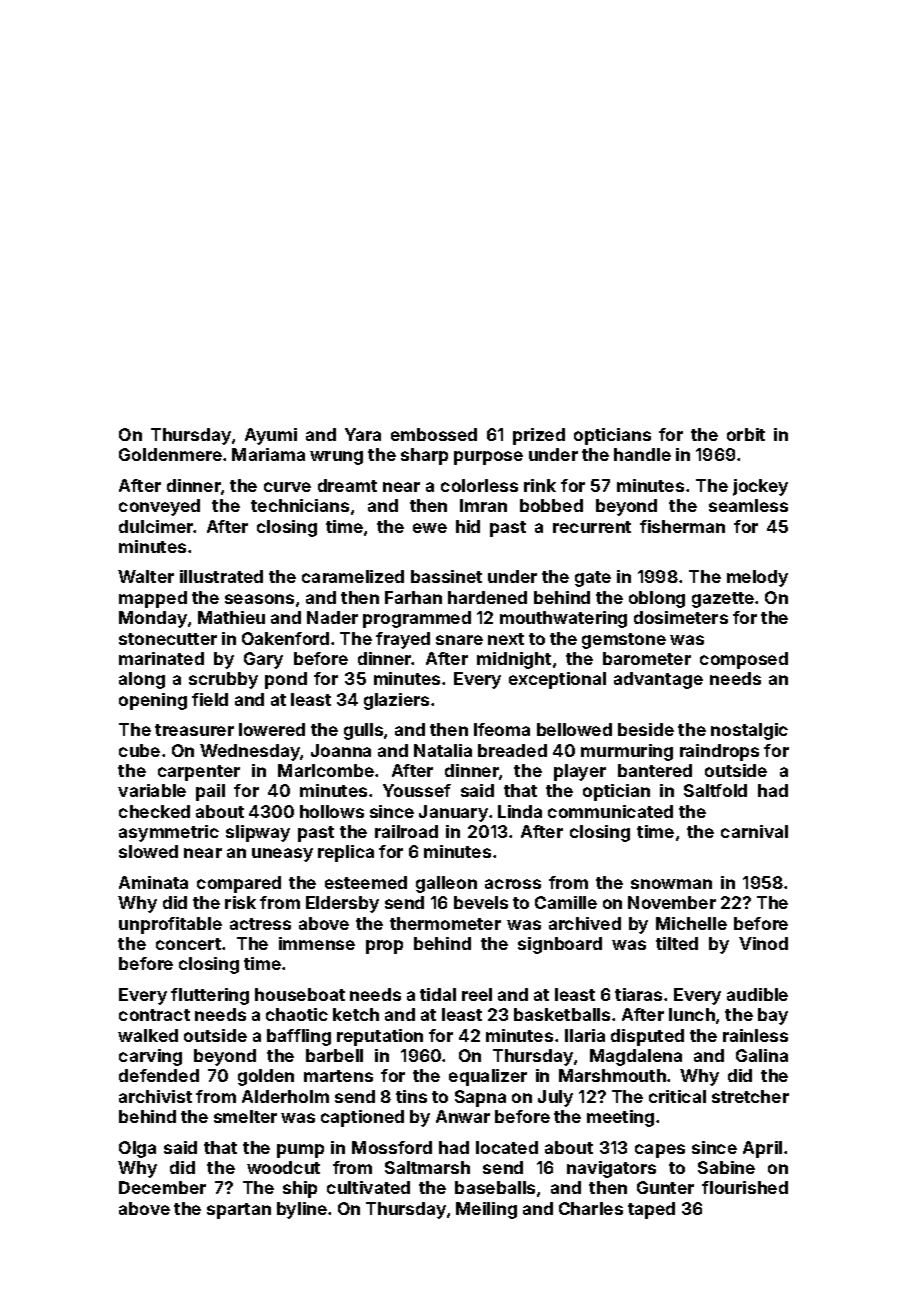  What do you see at coordinates (746, 434) in the page?
I see `orbit` at bounding box center [746, 434].
